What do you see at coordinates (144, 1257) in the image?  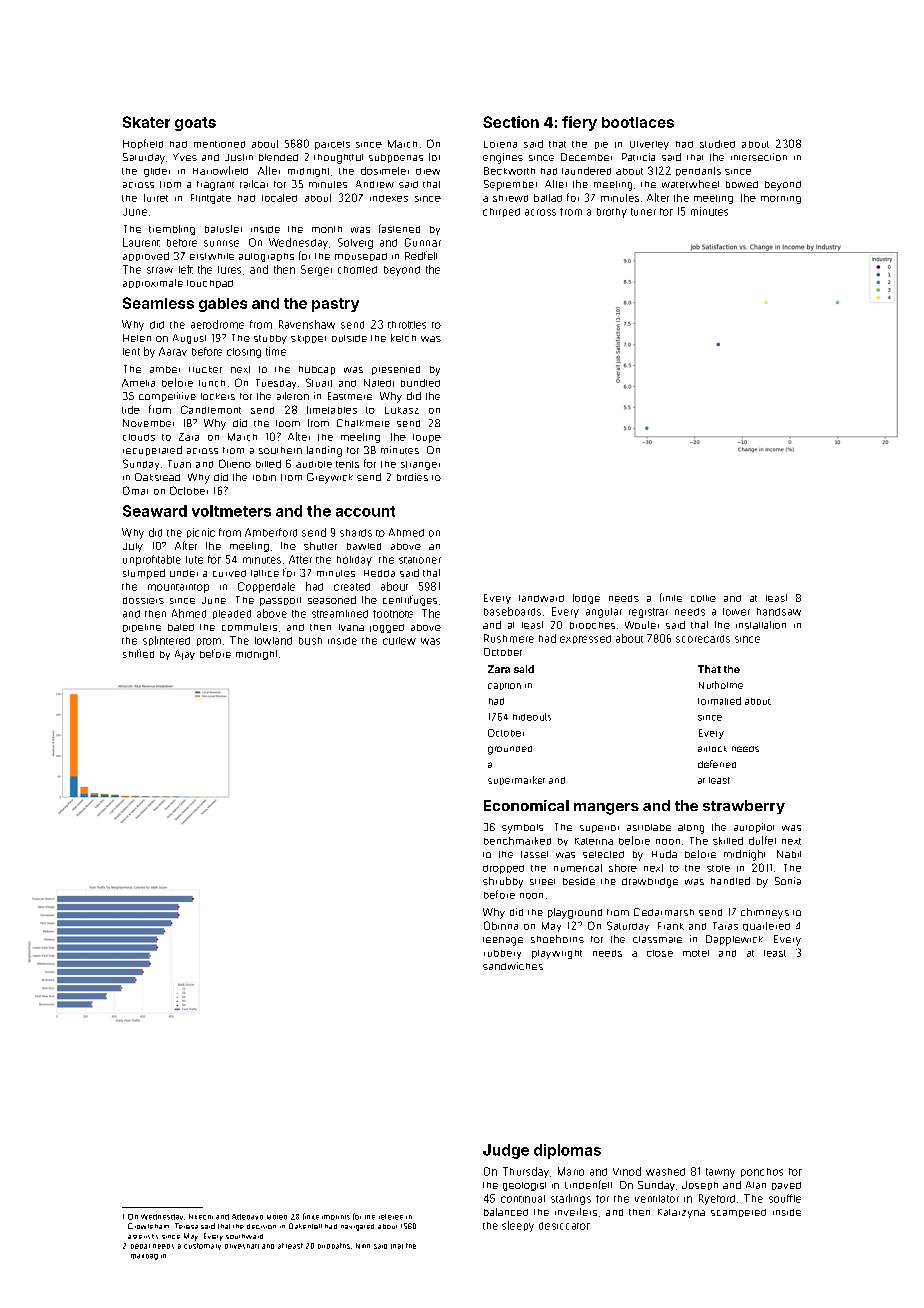 I see `mailbag` at bounding box center [144, 1257].
